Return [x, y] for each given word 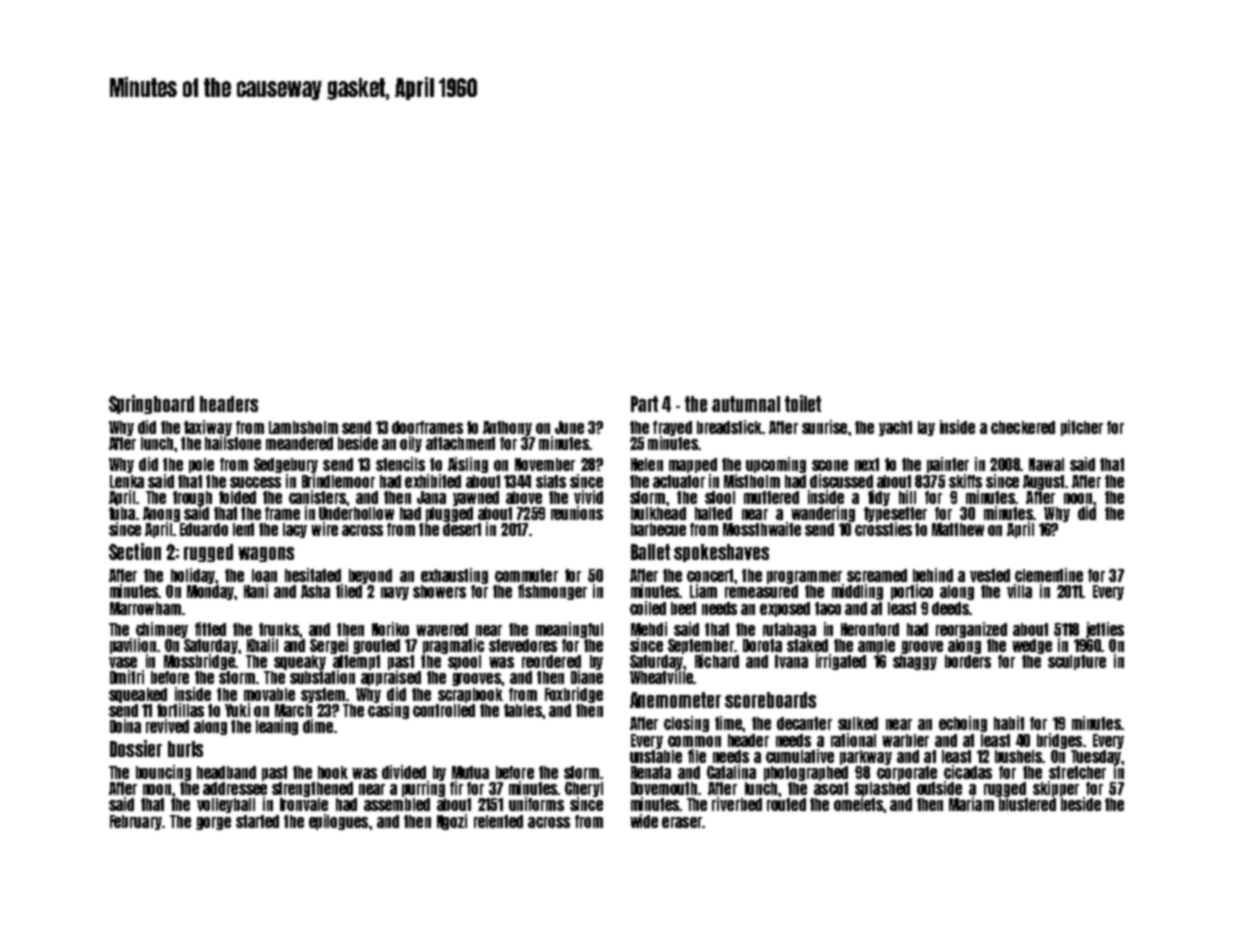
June [569, 427]
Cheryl [584, 789]
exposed [785, 609]
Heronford [870, 629]
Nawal [1046, 464]
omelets [858, 804]
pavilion [133, 646]
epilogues [338, 822]
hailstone [233, 443]
